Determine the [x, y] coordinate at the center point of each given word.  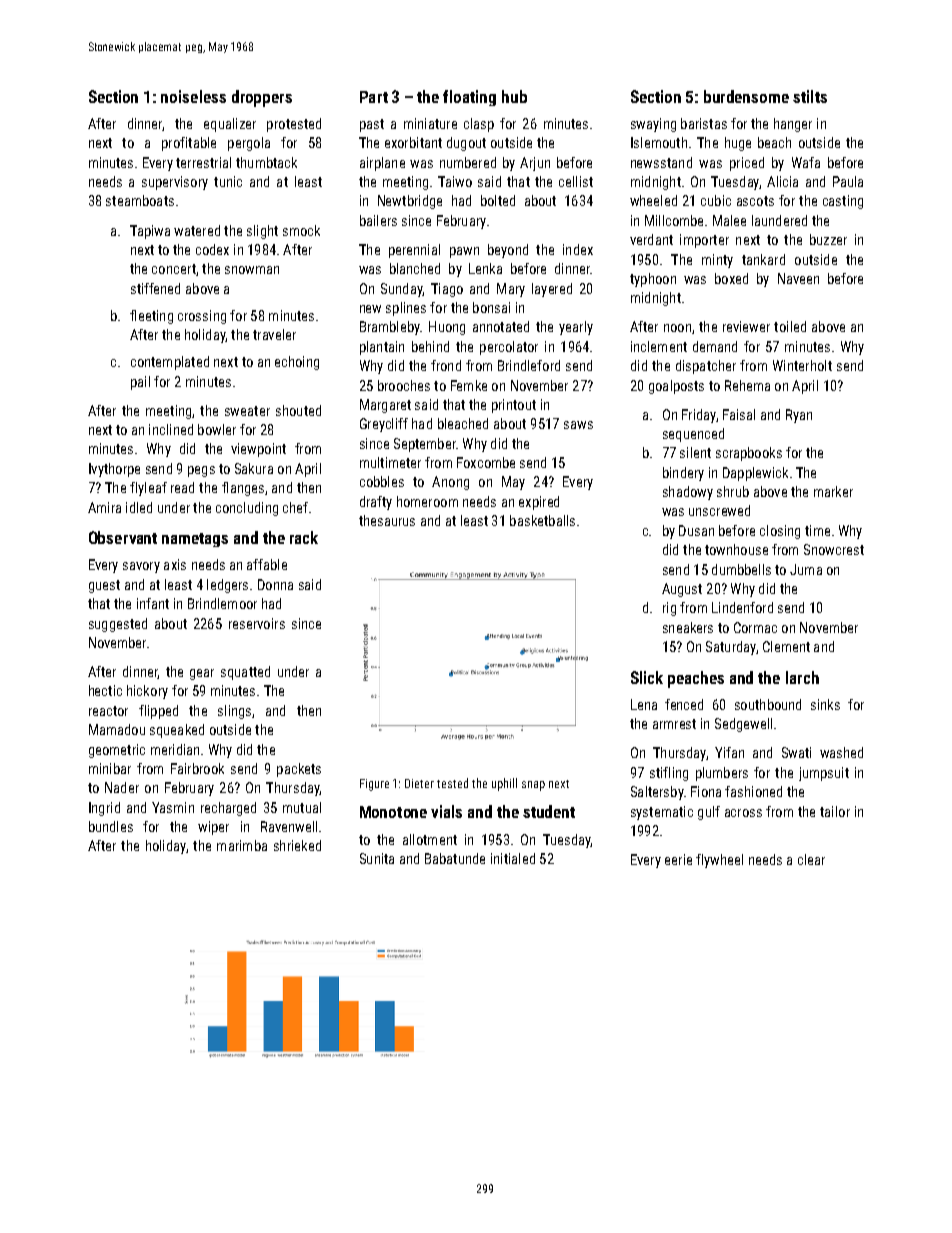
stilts [810, 96]
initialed [513, 858]
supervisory [175, 183]
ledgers [227, 586]
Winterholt [802, 365]
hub [514, 96]
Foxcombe [486, 462]
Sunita [377, 858]
